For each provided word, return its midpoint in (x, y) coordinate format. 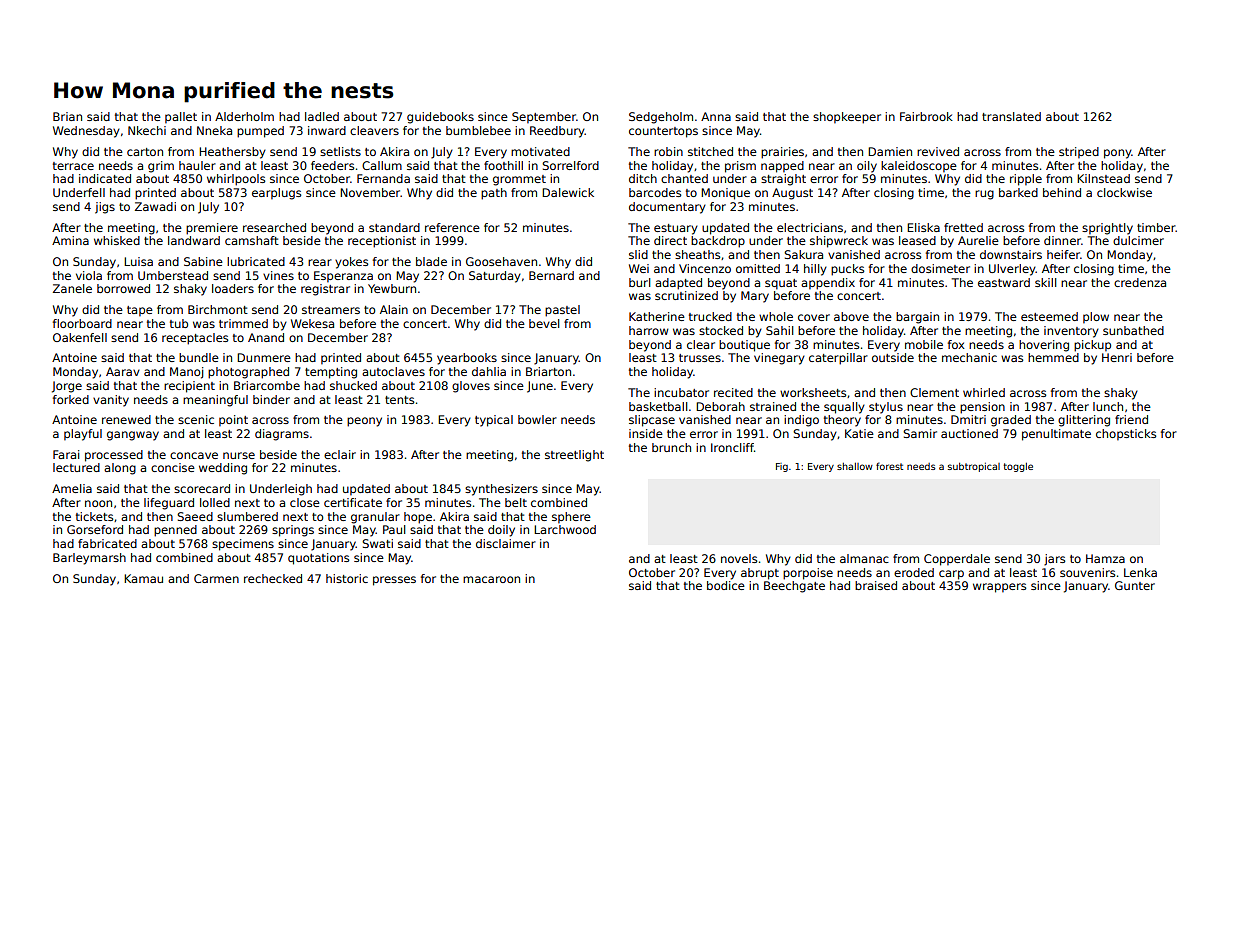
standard (394, 227)
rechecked (273, 578)
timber (1156, 227)
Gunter (1135, 585)
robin (668, 151)
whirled (984, 392)
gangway (133, 436)
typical (494, 421)
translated (1011, 116)
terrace (73, 166)
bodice (726, 585)
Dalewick (568, 192)
